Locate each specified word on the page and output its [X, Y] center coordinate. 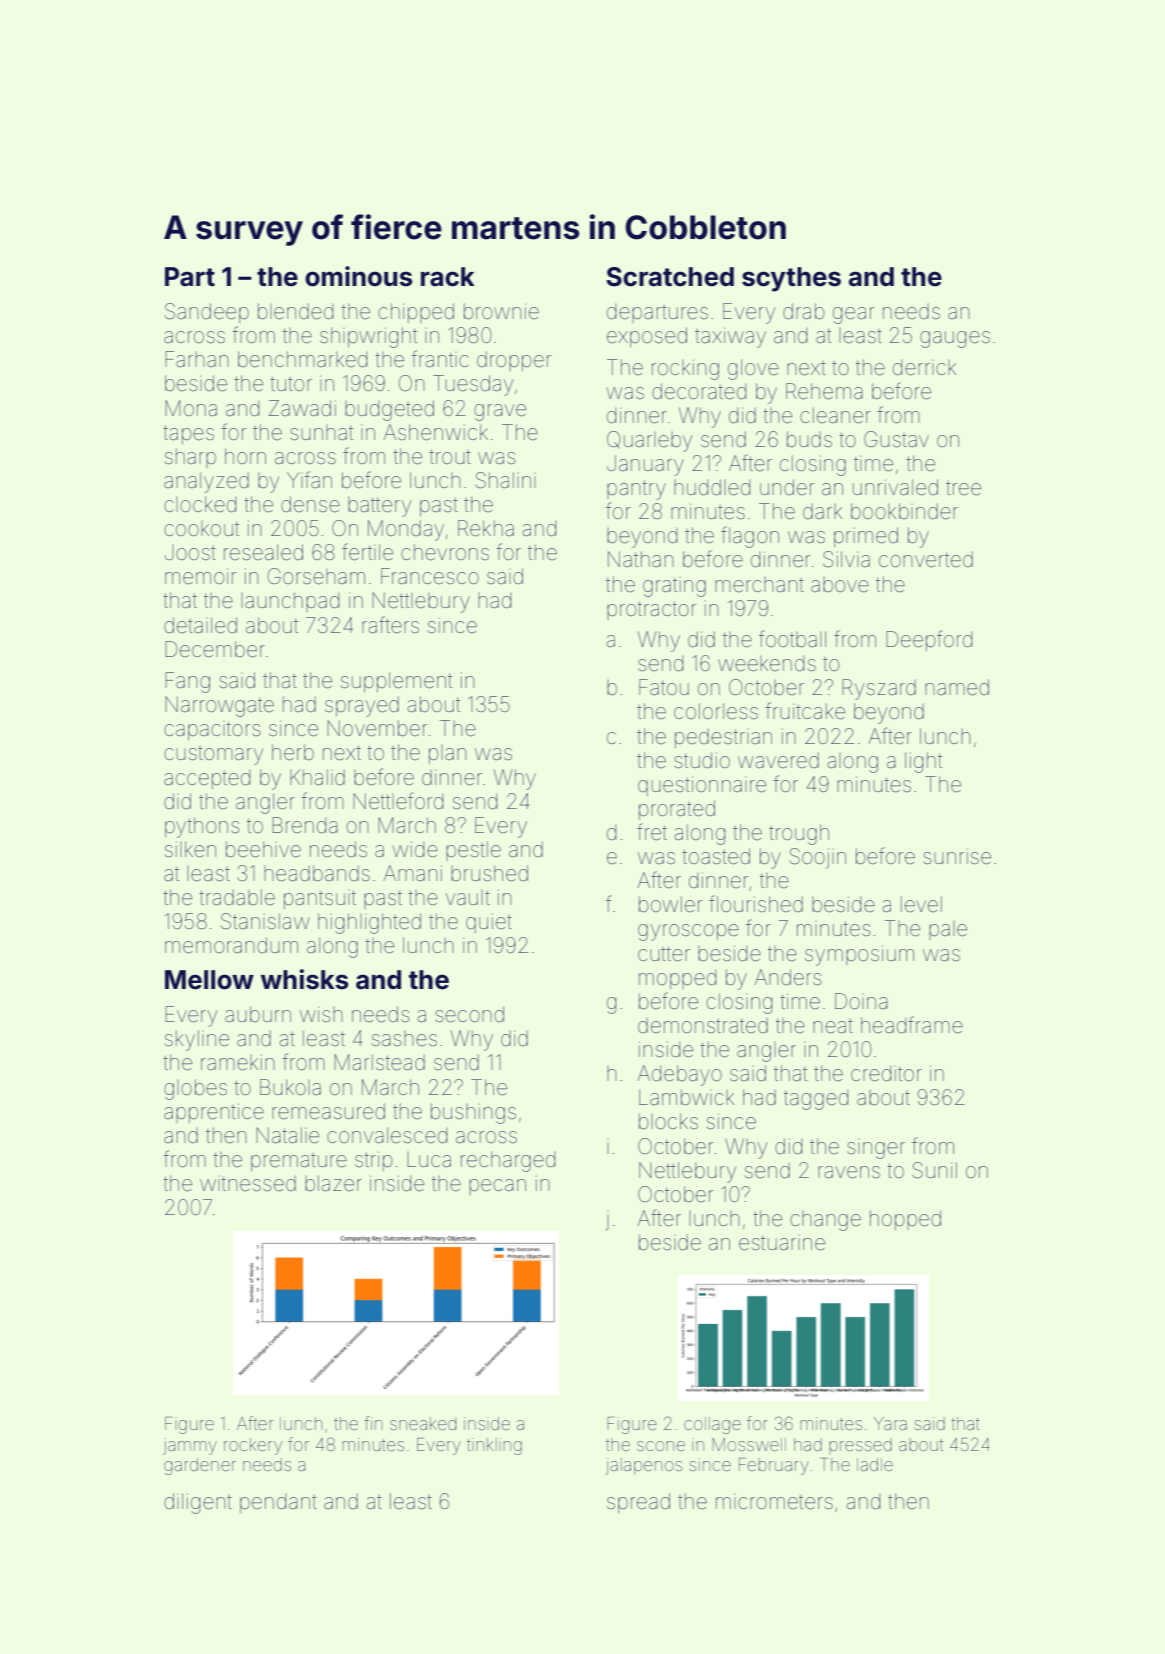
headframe [912, 1025]
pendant [278, 1503]
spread [638, 1503]
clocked [200, 504]
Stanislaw [265, 921]
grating [674, 587]
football [792, 638]
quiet [489, 923]
